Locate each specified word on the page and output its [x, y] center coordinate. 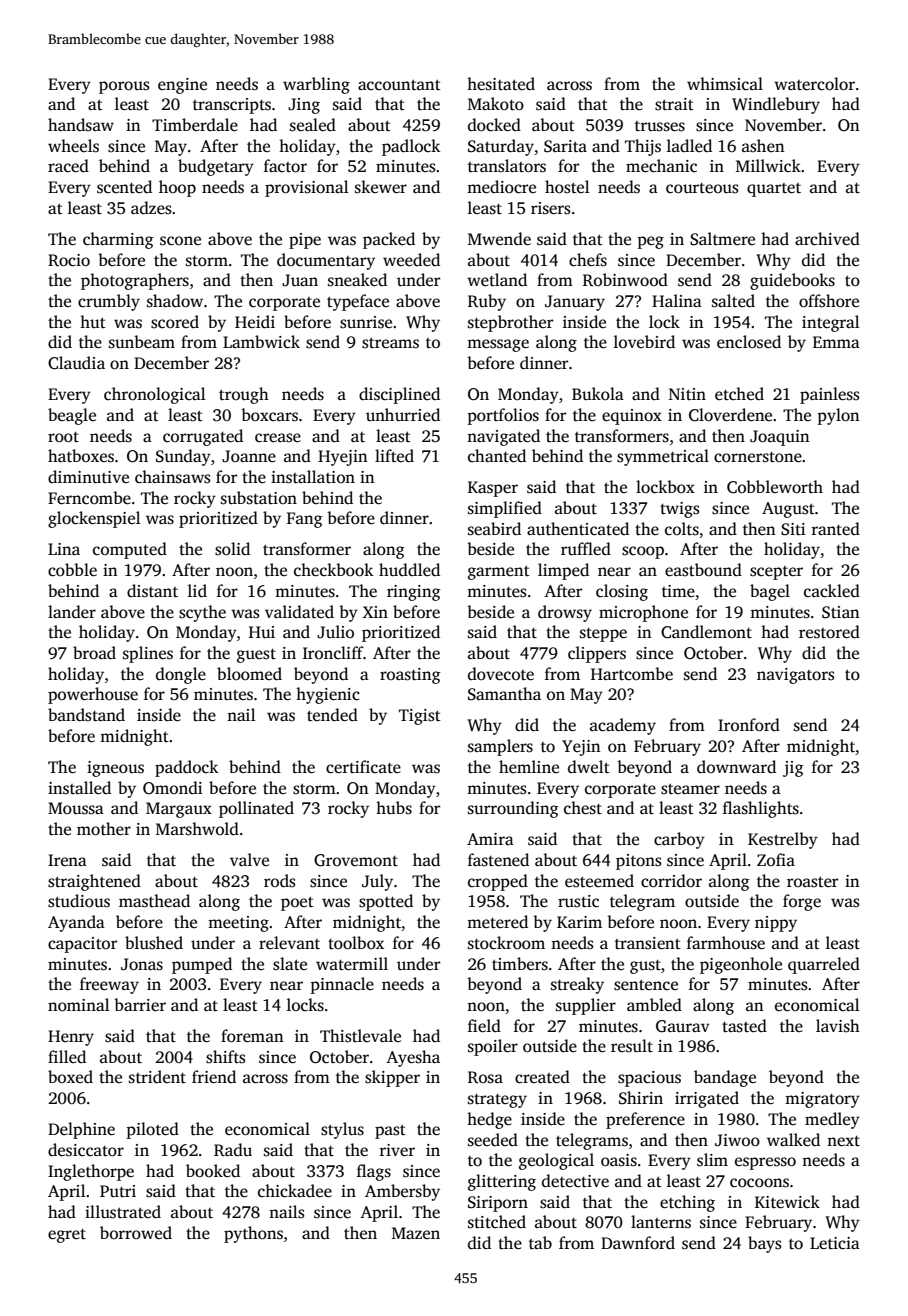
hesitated [501, 84]
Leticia [835, 1243]
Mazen [416, 1233]
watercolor [814, 84]
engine [182, 86]
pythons [253, 1234]
